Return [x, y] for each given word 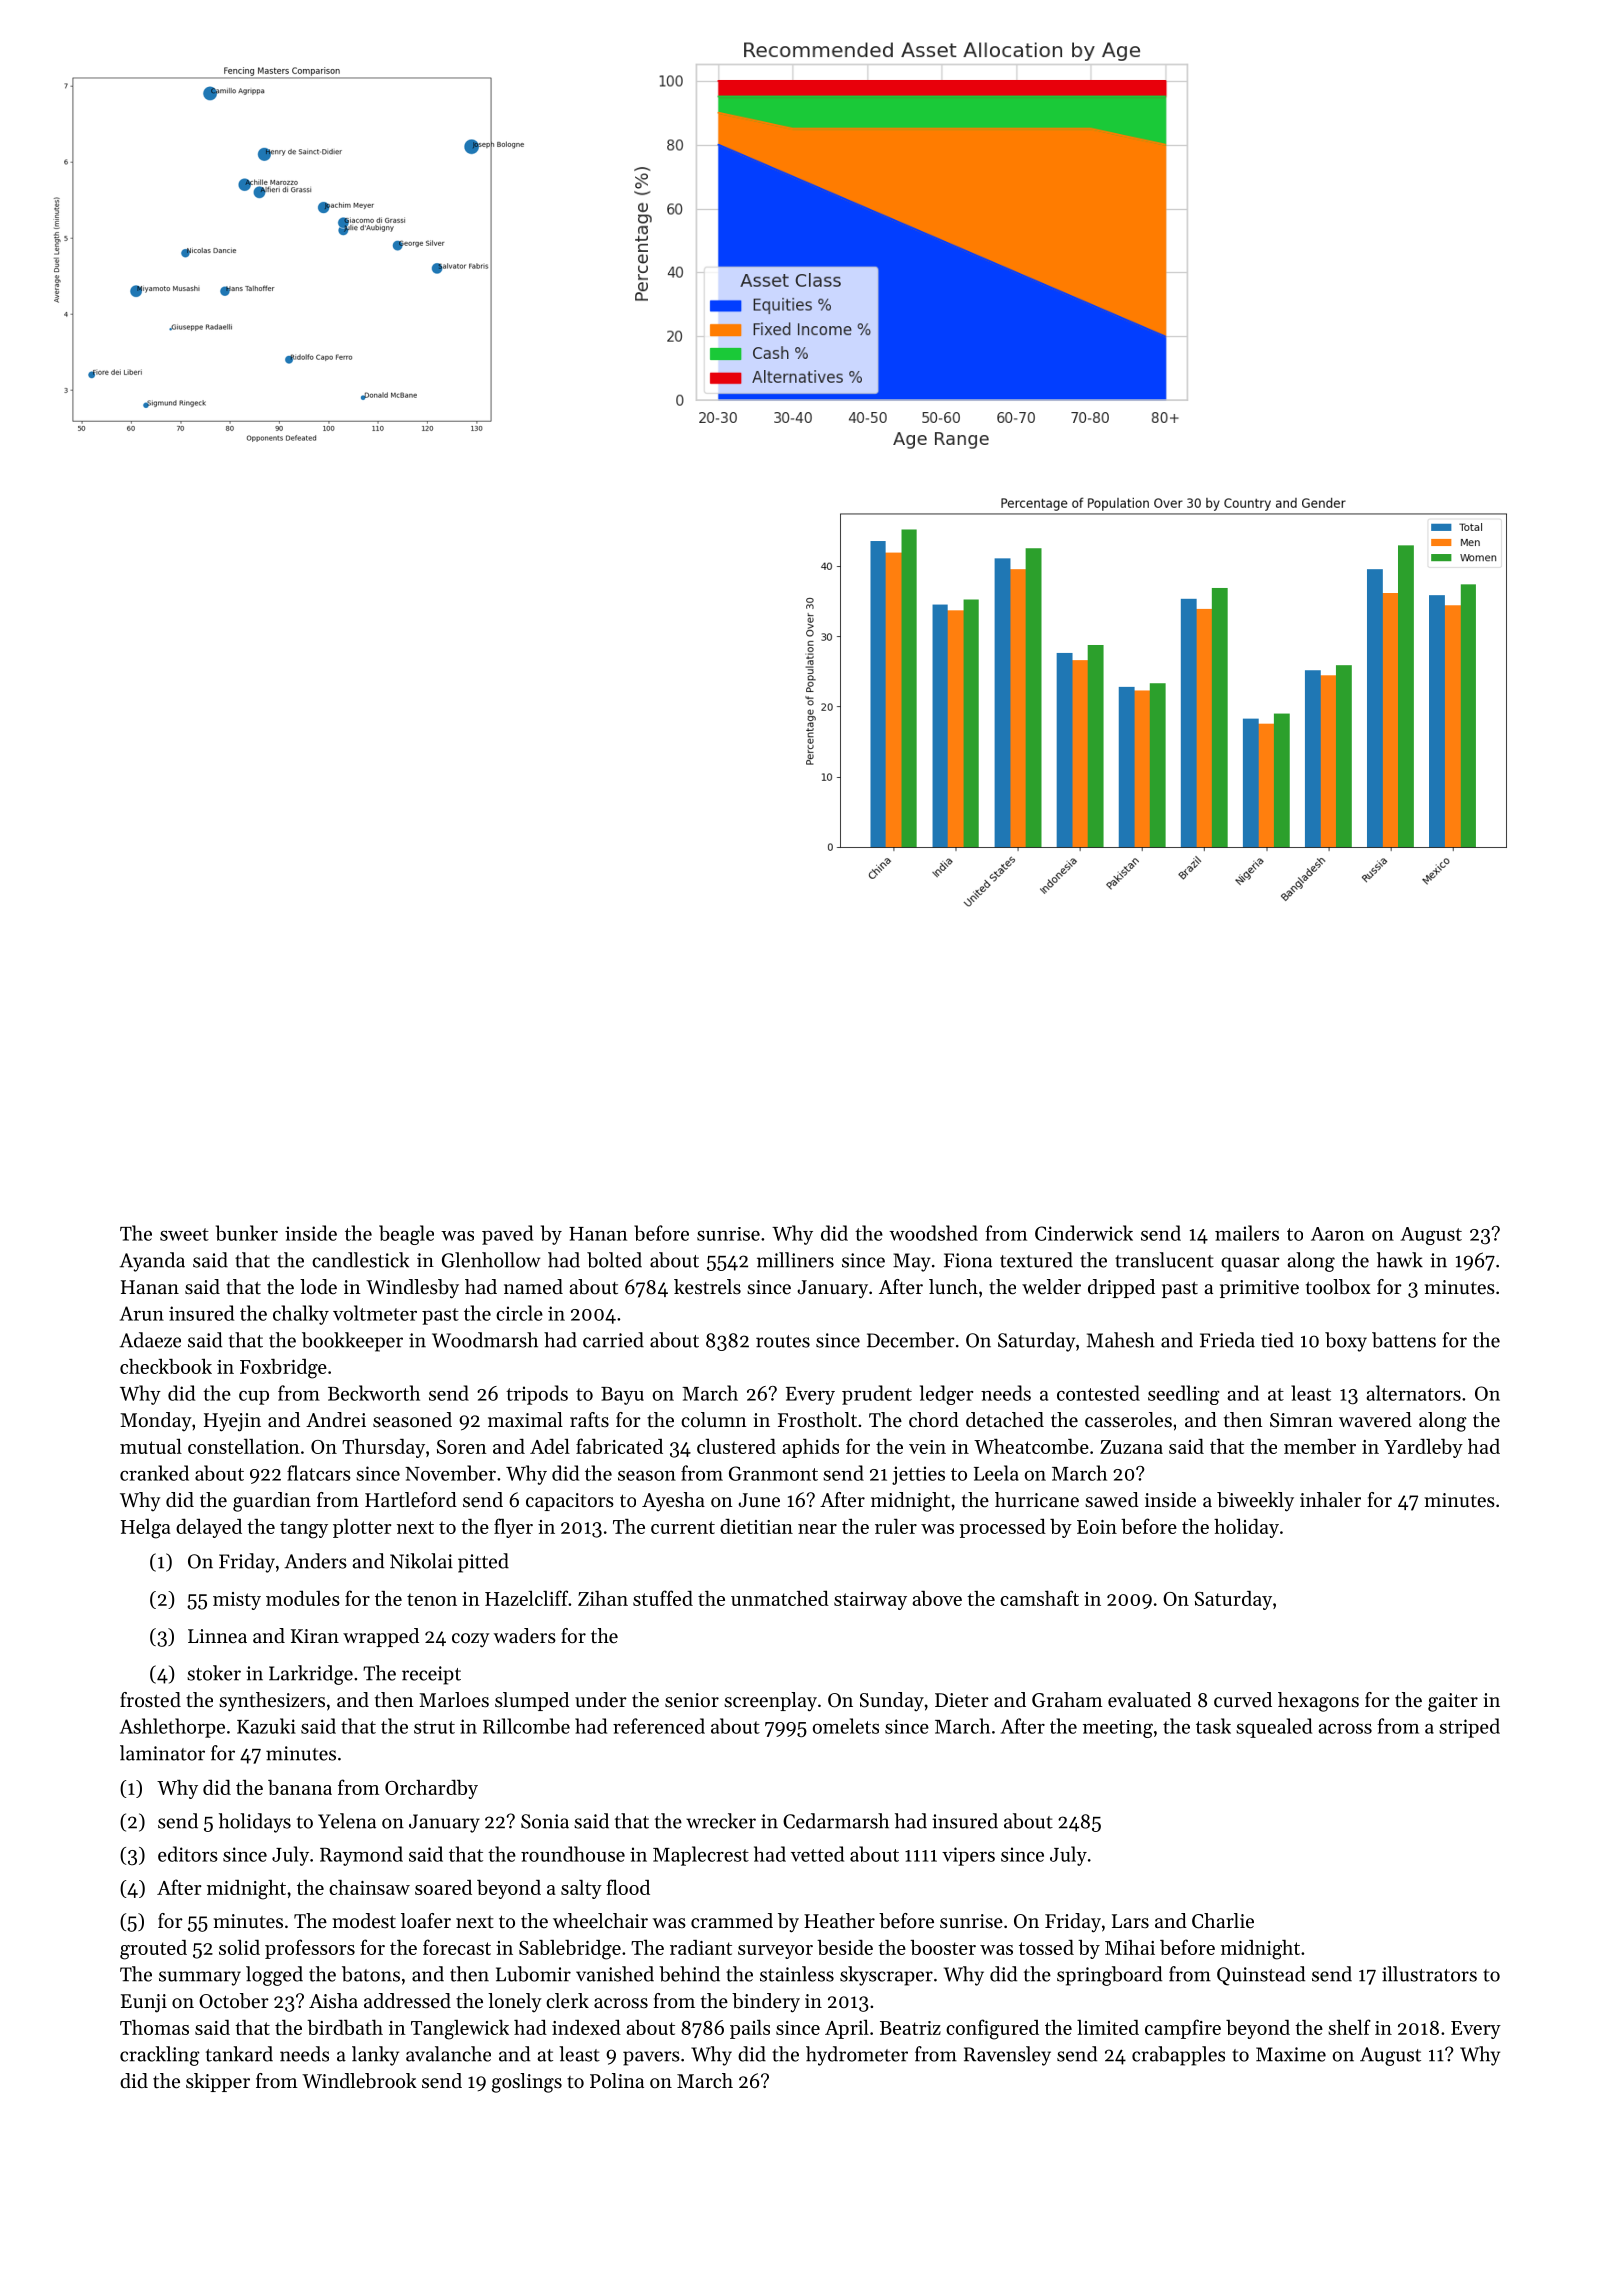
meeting [1118, 1729]
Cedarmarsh [836, 1821]
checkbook [166, 1366]
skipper [218, 2082]
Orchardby [431, 1789]
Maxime [1291, 2054]
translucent [1164, 1260]
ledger [946, 1395]
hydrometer [857, 2056]
